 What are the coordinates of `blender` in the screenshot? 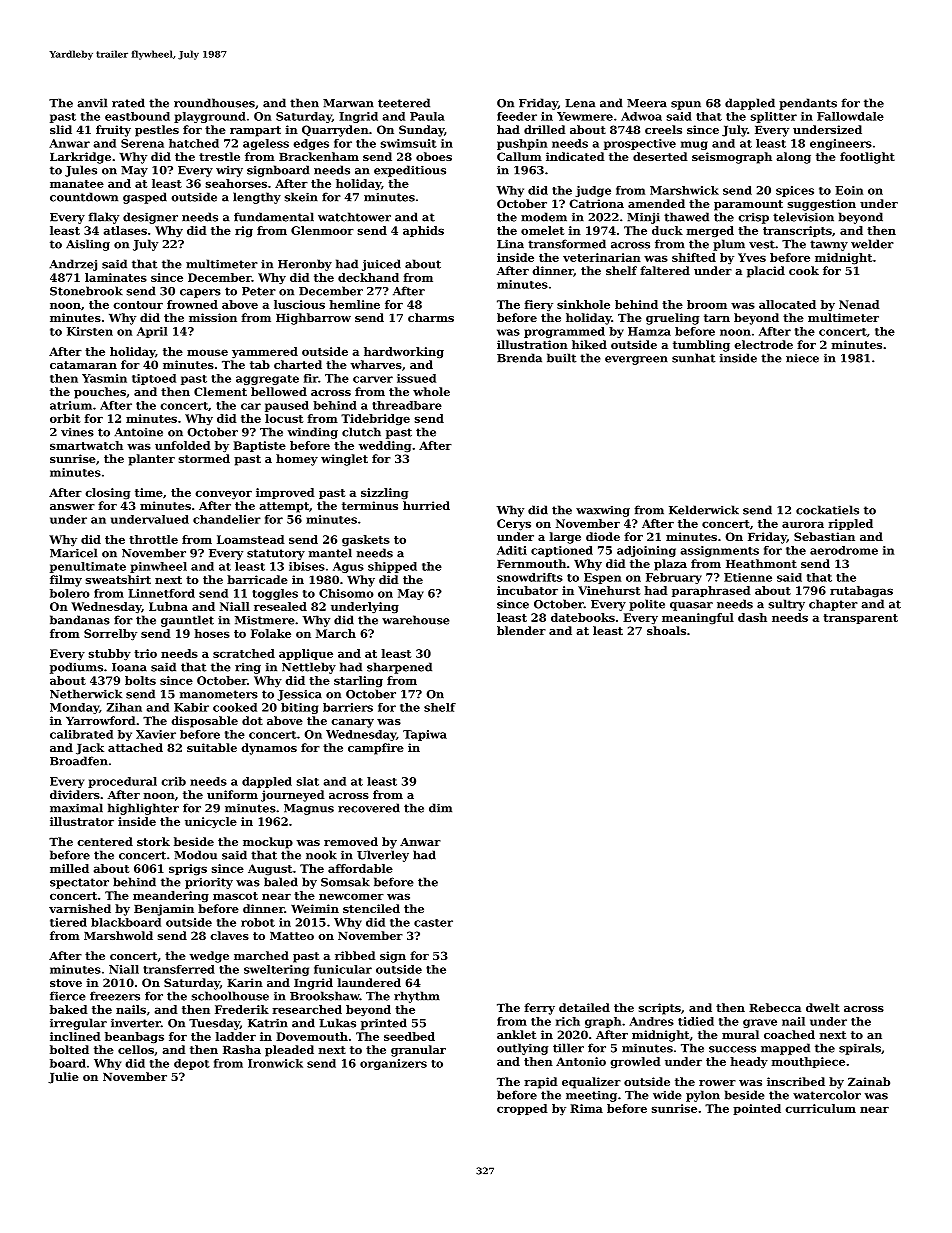 It's located at (521, 630).
